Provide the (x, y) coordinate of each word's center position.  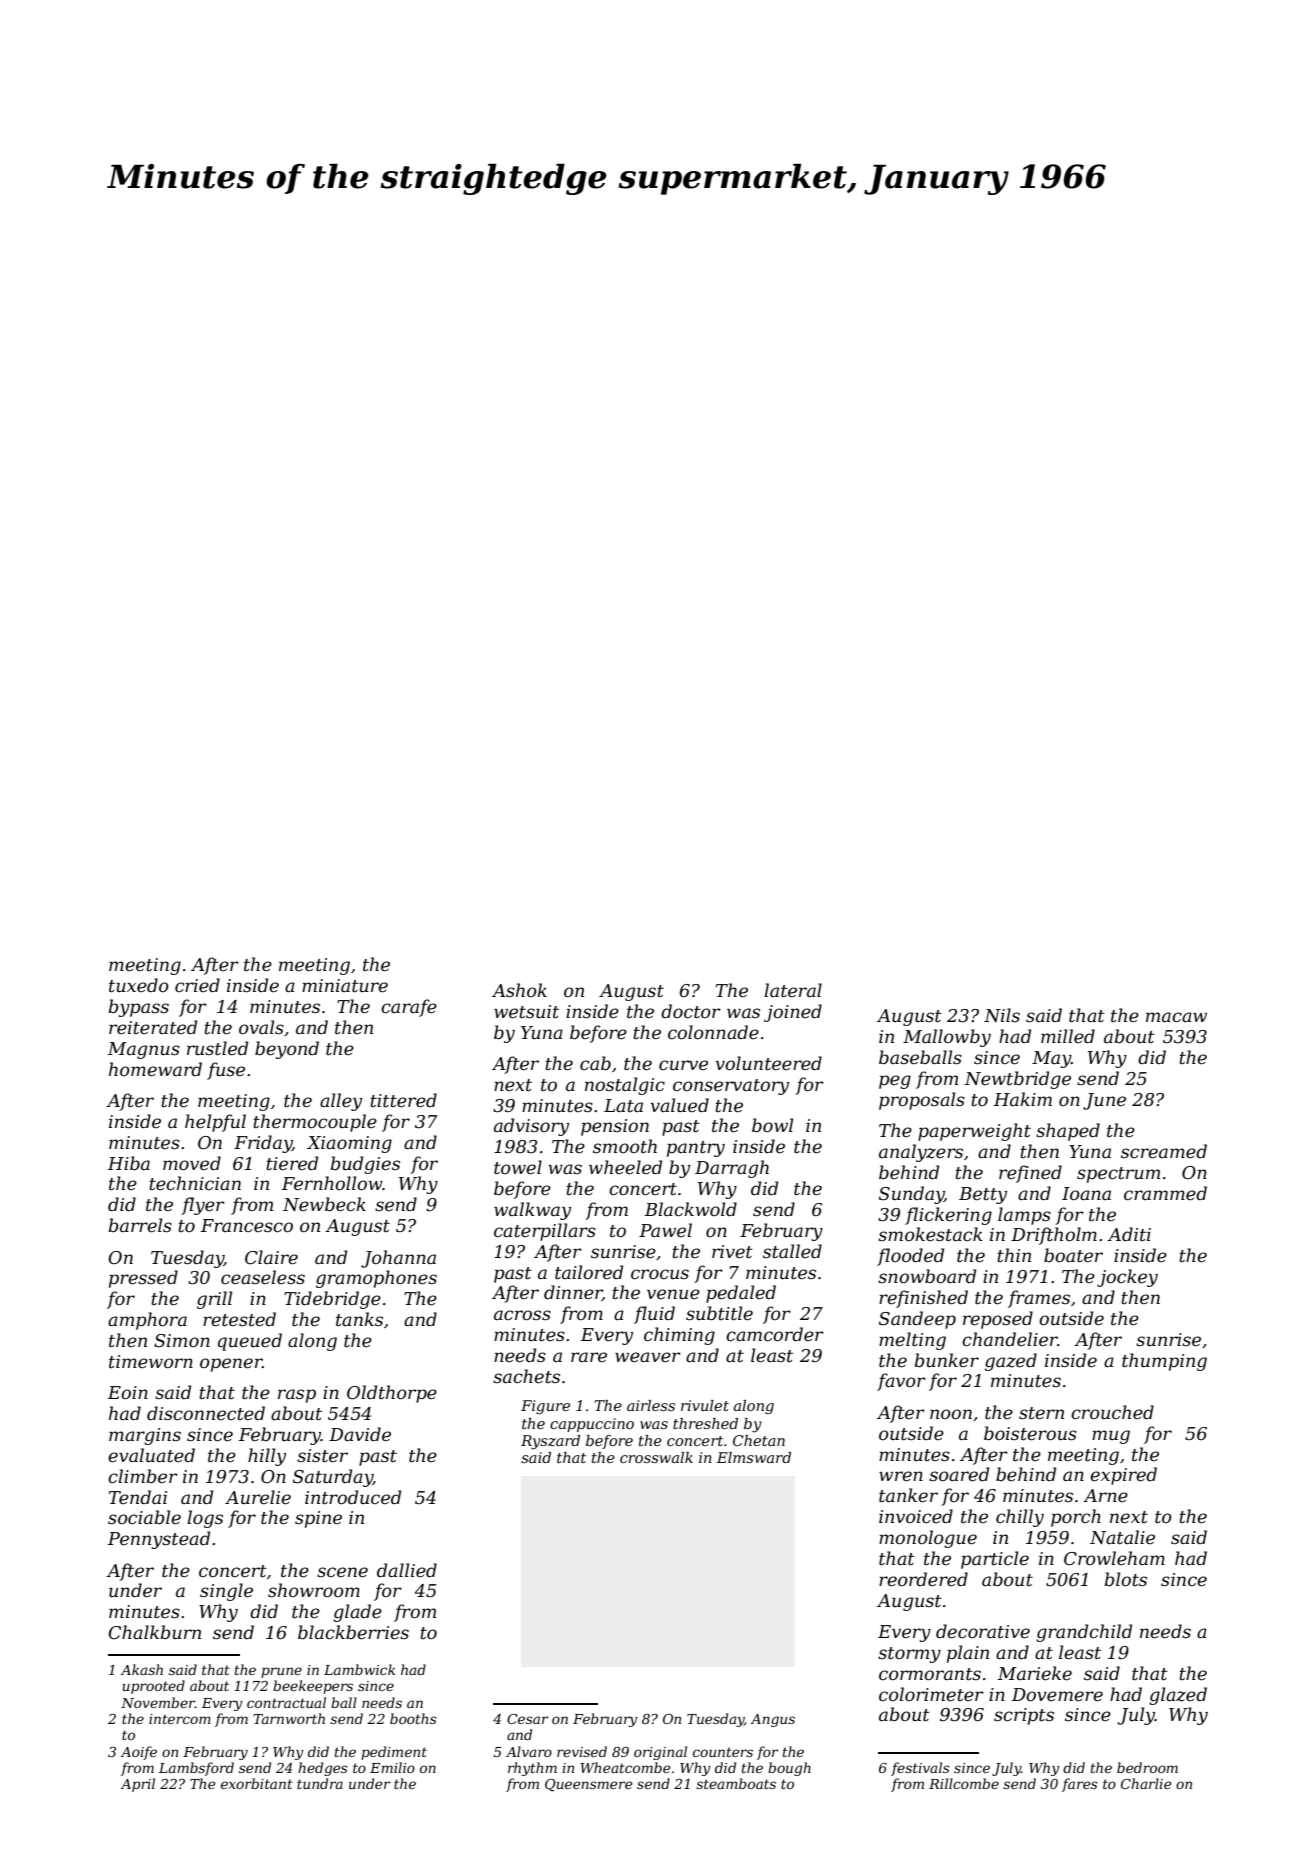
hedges (323, 1769)
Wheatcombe (625, 1767)
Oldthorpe (392, 1394)
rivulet (705, 1405)
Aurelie (258, 1497)
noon (951, 1414)
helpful (215, 1123)
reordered (923, 1579)
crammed (1165, 1193)
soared (959, 1474)
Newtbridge (1017, 1080)
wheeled (625, 1167)
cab (595, 1063)
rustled (217, 1048)
